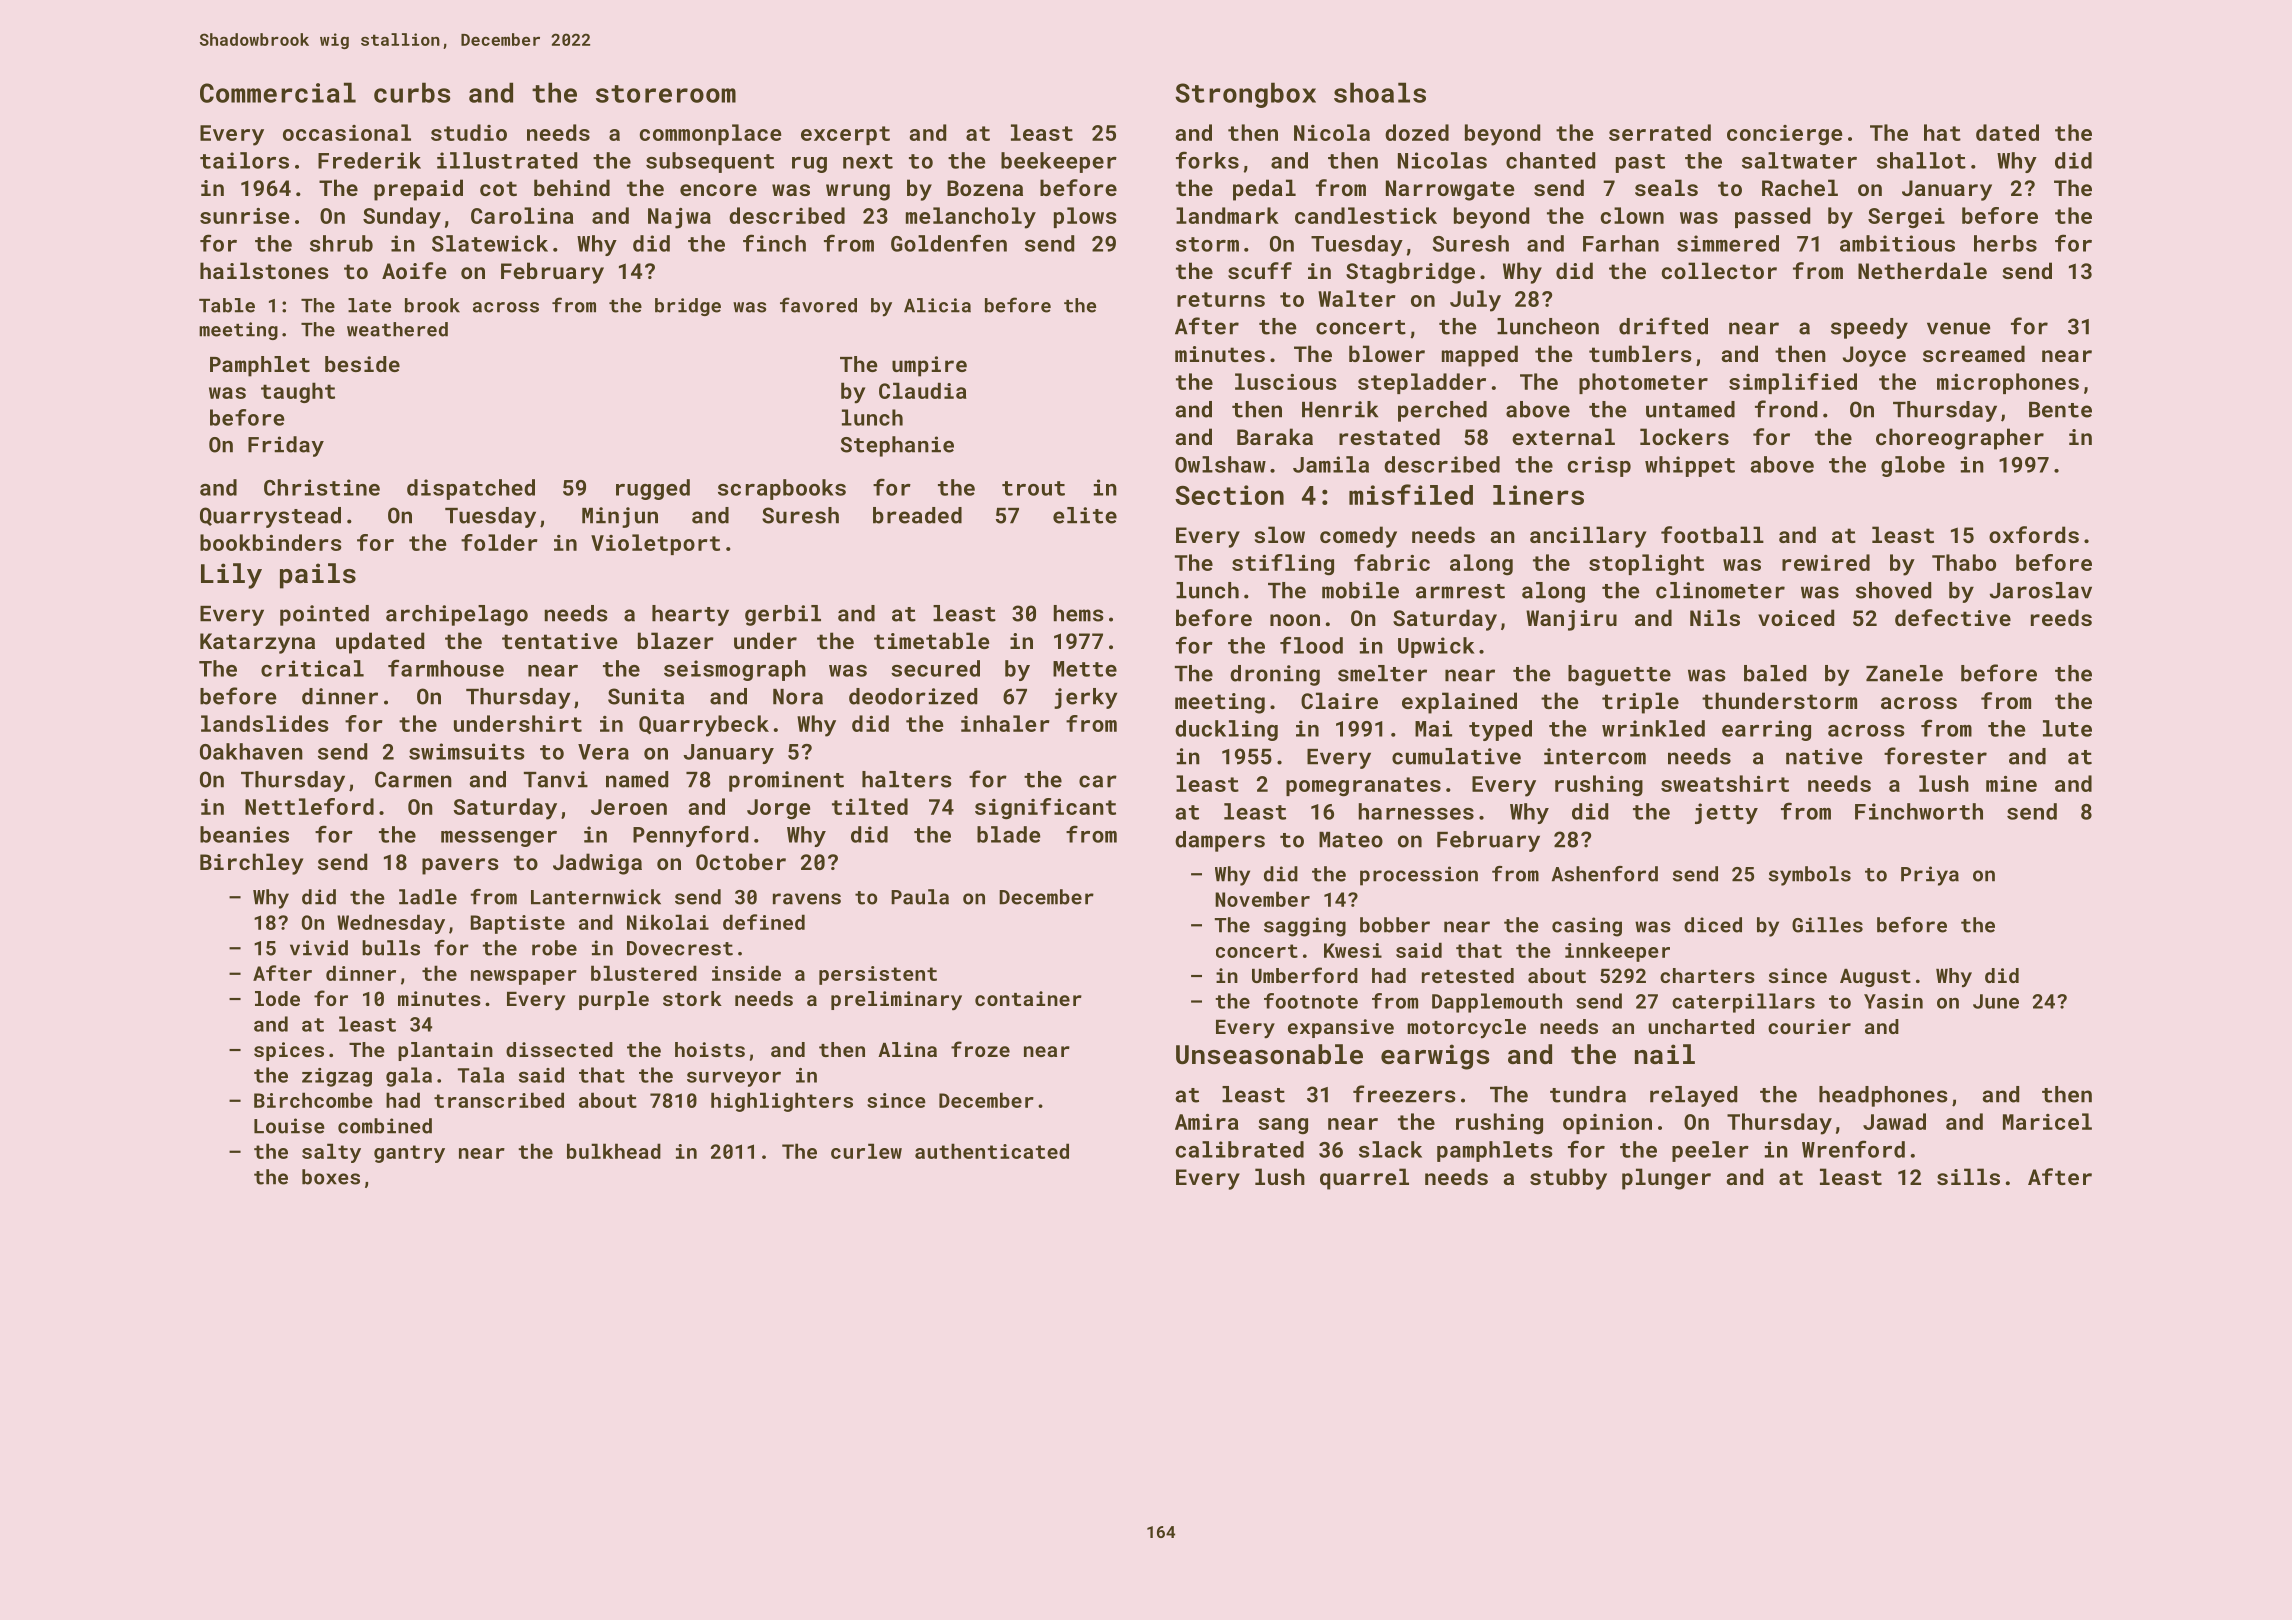 The height and width of the document is (1620, 2292). What do you see at coordinates (866, 1151) in the document?
I see `curlew` at bounding box center [866, 1151].
